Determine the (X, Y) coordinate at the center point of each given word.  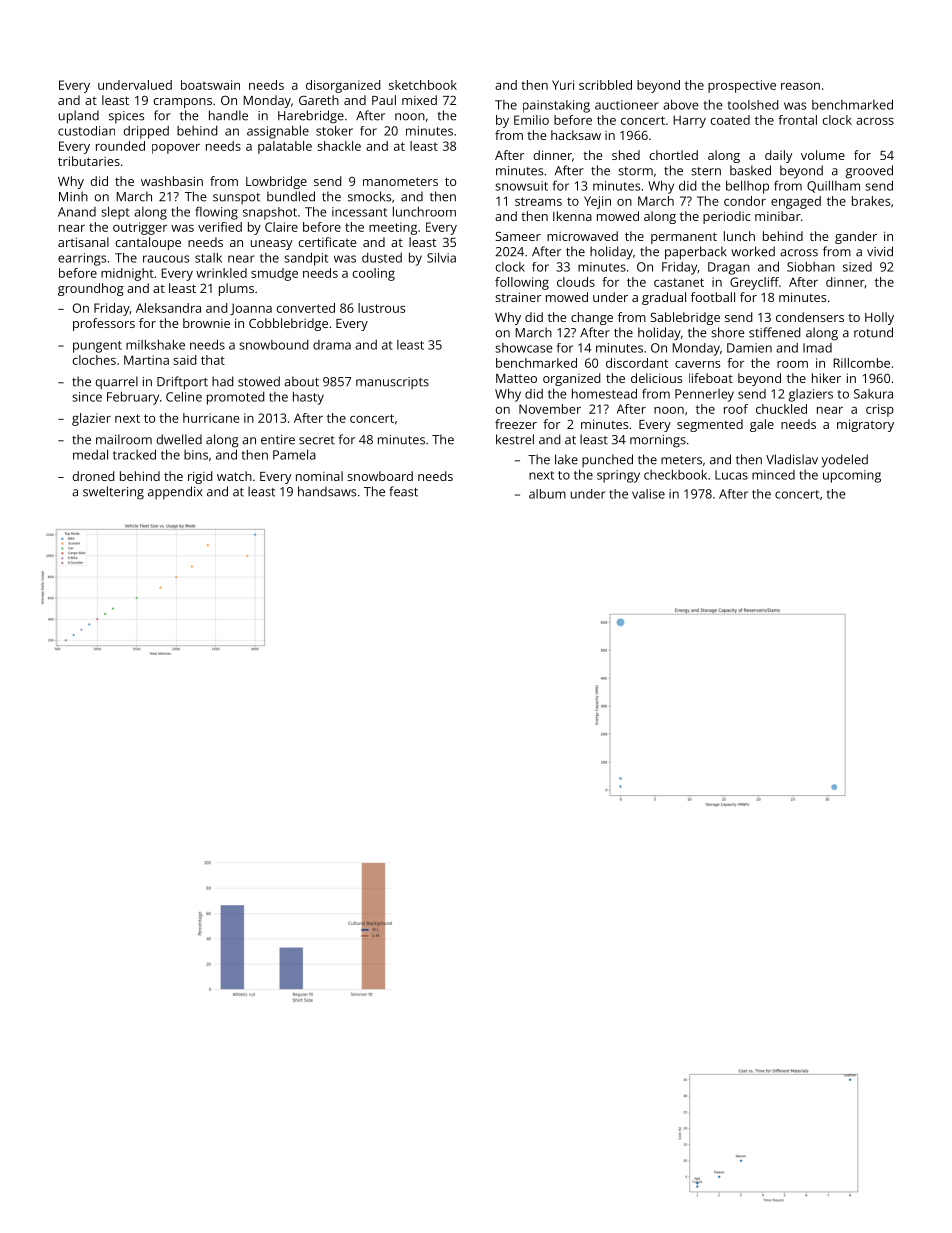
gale (762, 425)
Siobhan (811, 267)
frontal (797, 120)
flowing (216, 213)
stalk (208, 258)
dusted (382, 258)
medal (90, 455)
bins (196, 455)
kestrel (515, 439)
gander (856, 237)
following (522, 283)
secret (317, 440)
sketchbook (423, 85)
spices (126, 117)
